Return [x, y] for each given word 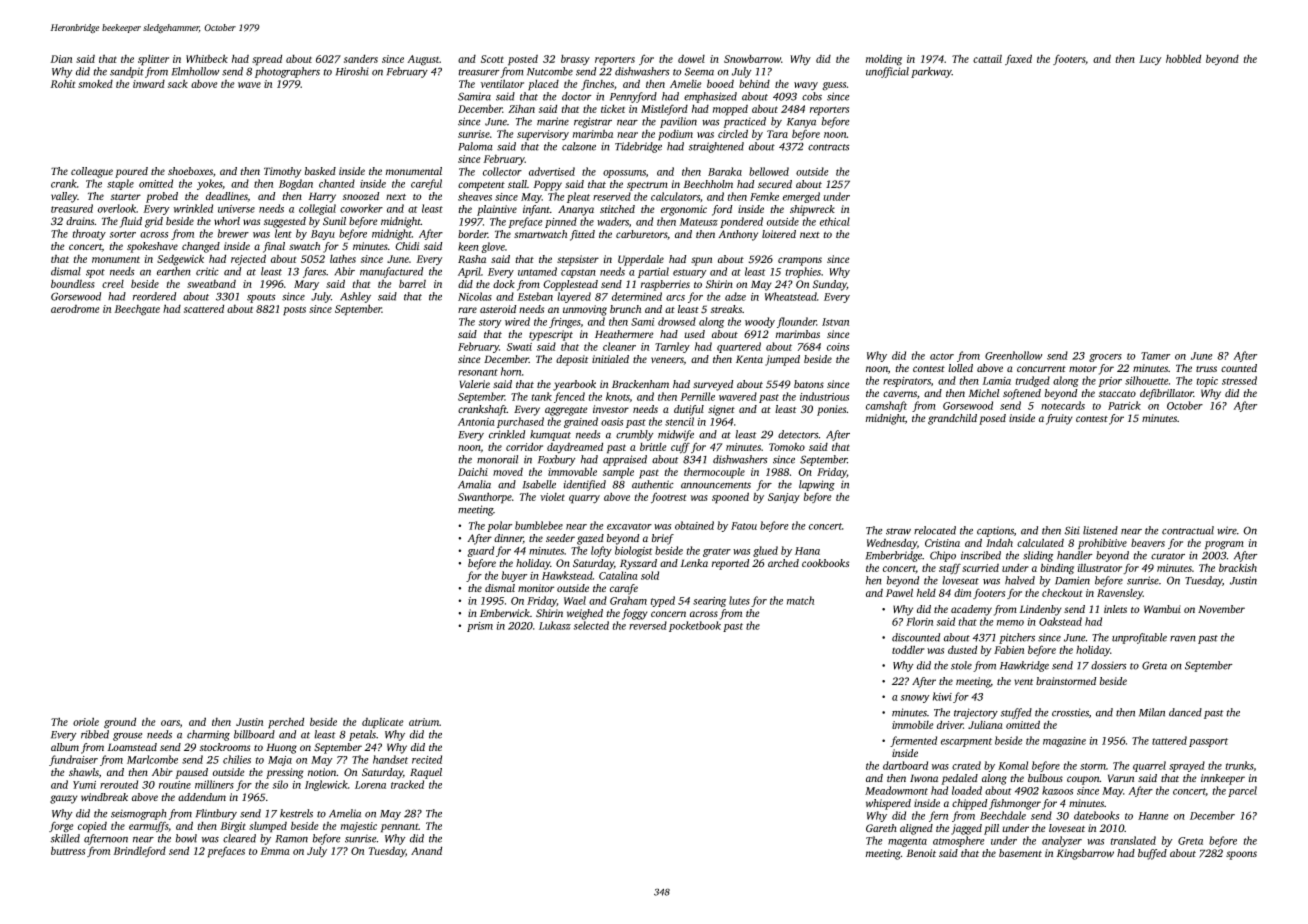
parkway [931, 72]
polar [499, 526]
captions [995, 531]
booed [720, 83]
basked [320, 171]
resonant [478, 372]
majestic [359, 827]
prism [480, 627]
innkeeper [1223, 779]
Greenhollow [1013, 355]
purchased [520, 422]
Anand [426, 850]
